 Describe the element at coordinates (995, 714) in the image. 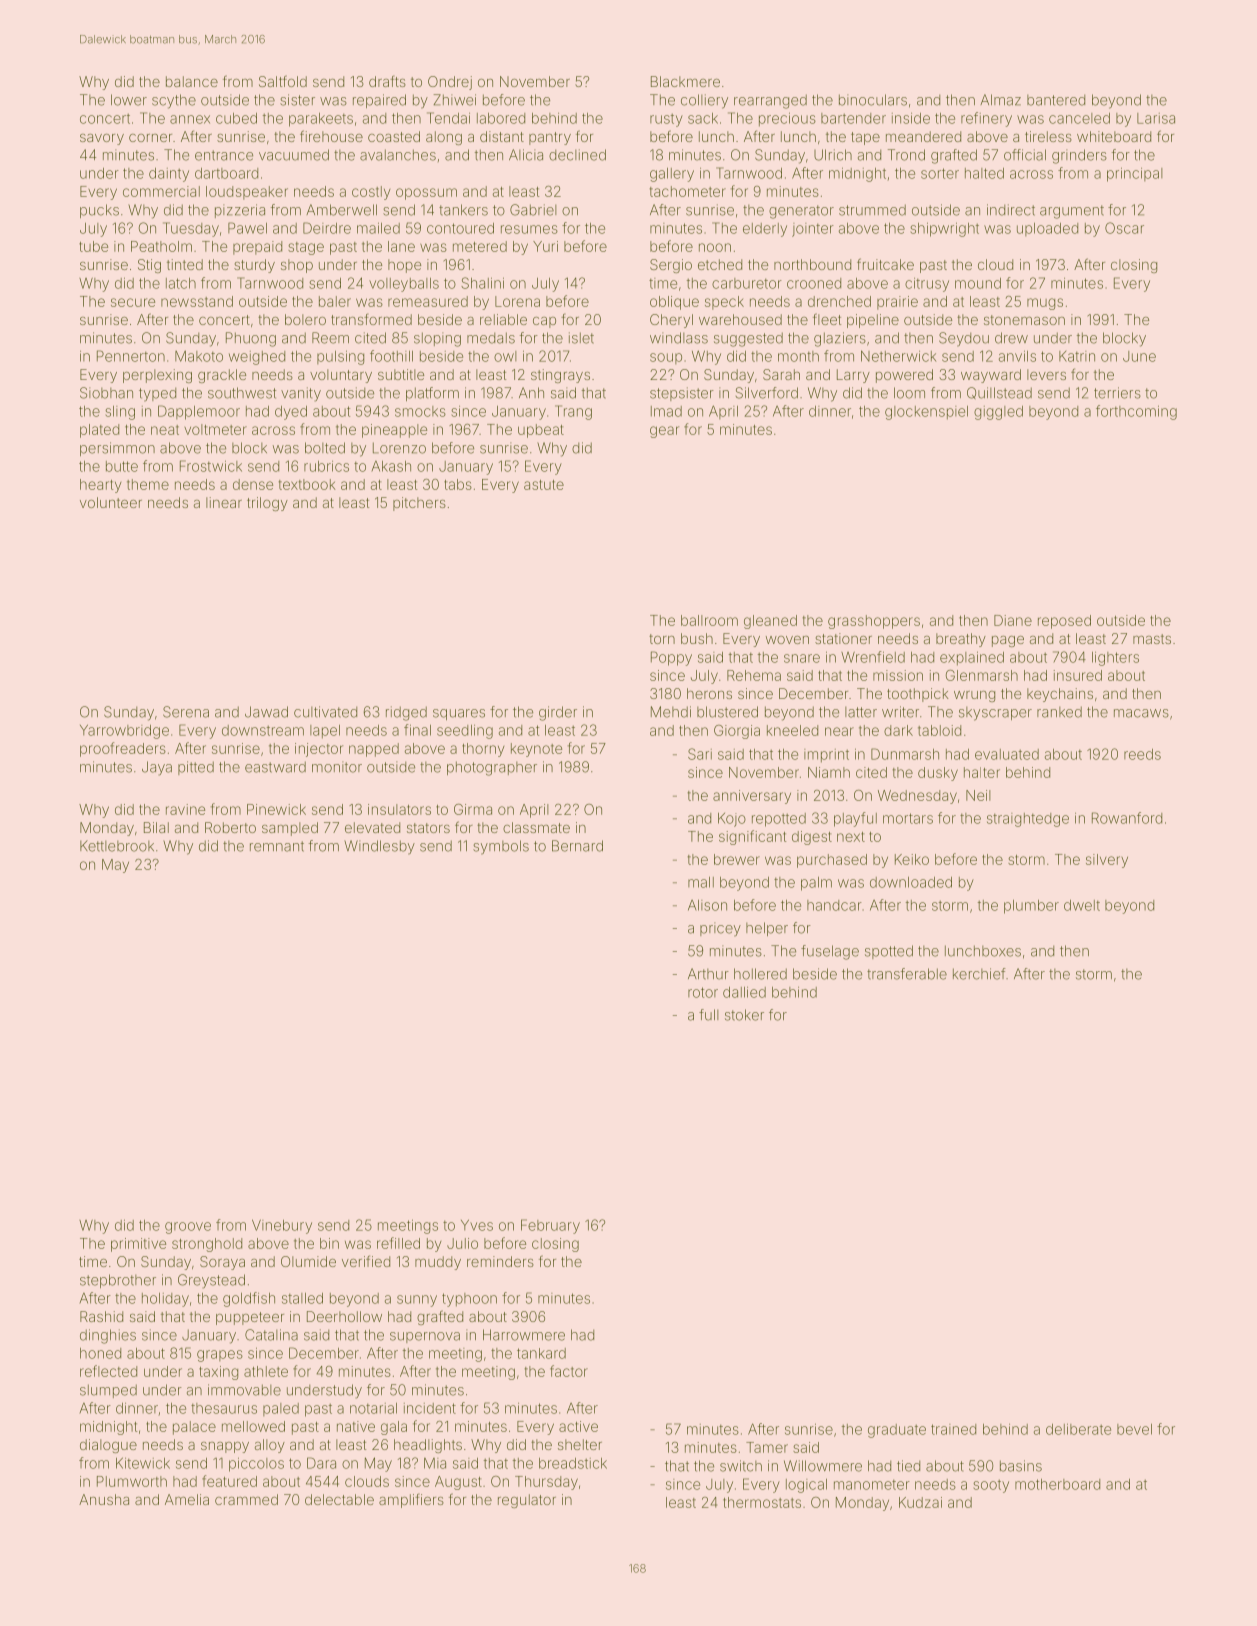

I see `skyscraper` at that location.
